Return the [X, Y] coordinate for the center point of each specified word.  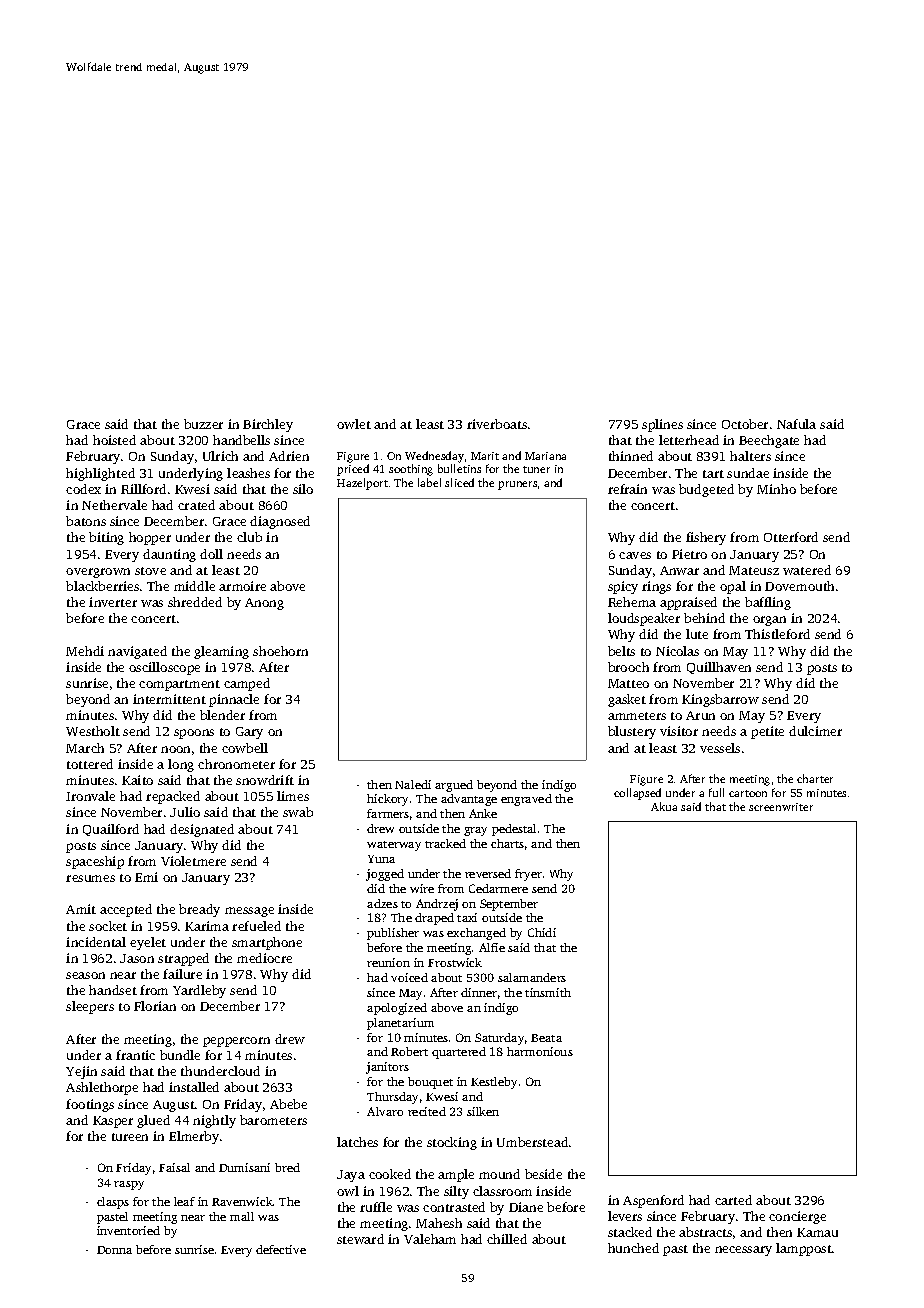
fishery [706, 538]
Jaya [351, 1176]
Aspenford [653, 1201]
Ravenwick [242, 1201]
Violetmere [193, 861]
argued [454, 786]
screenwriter [781, 807]
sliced [459, 482]
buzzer [203, 424]
